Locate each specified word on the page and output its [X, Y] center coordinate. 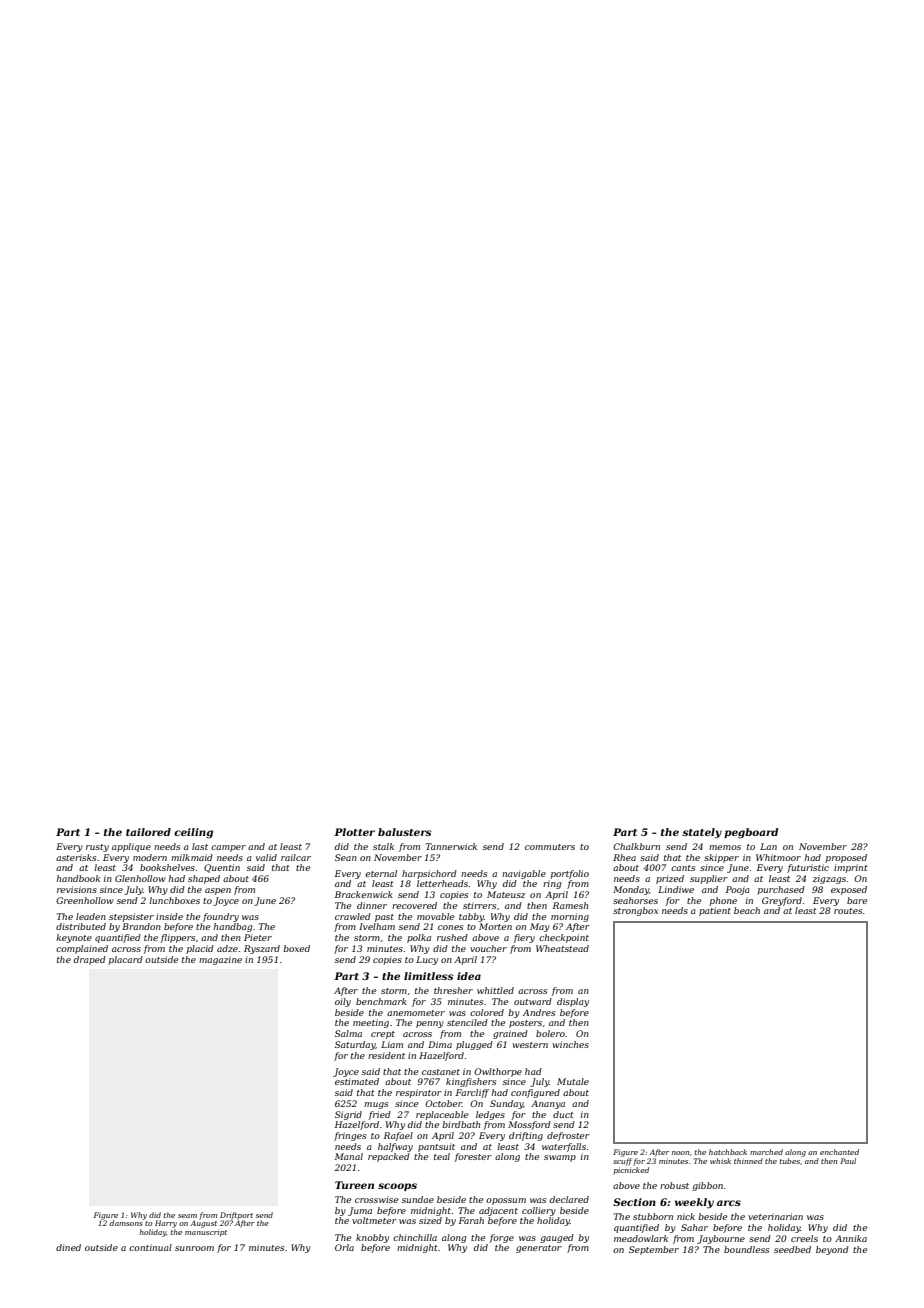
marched [766, 1152]
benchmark [381, 1001]
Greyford [782, 901]
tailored [148, 832]
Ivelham [377, 926]
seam [187, 1216]
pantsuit [436, 1147]
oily [343, 1002]
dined [68, 1247]
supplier [709, 879]
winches [570, 1044]
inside [169, 916]
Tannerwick [451, 846]
